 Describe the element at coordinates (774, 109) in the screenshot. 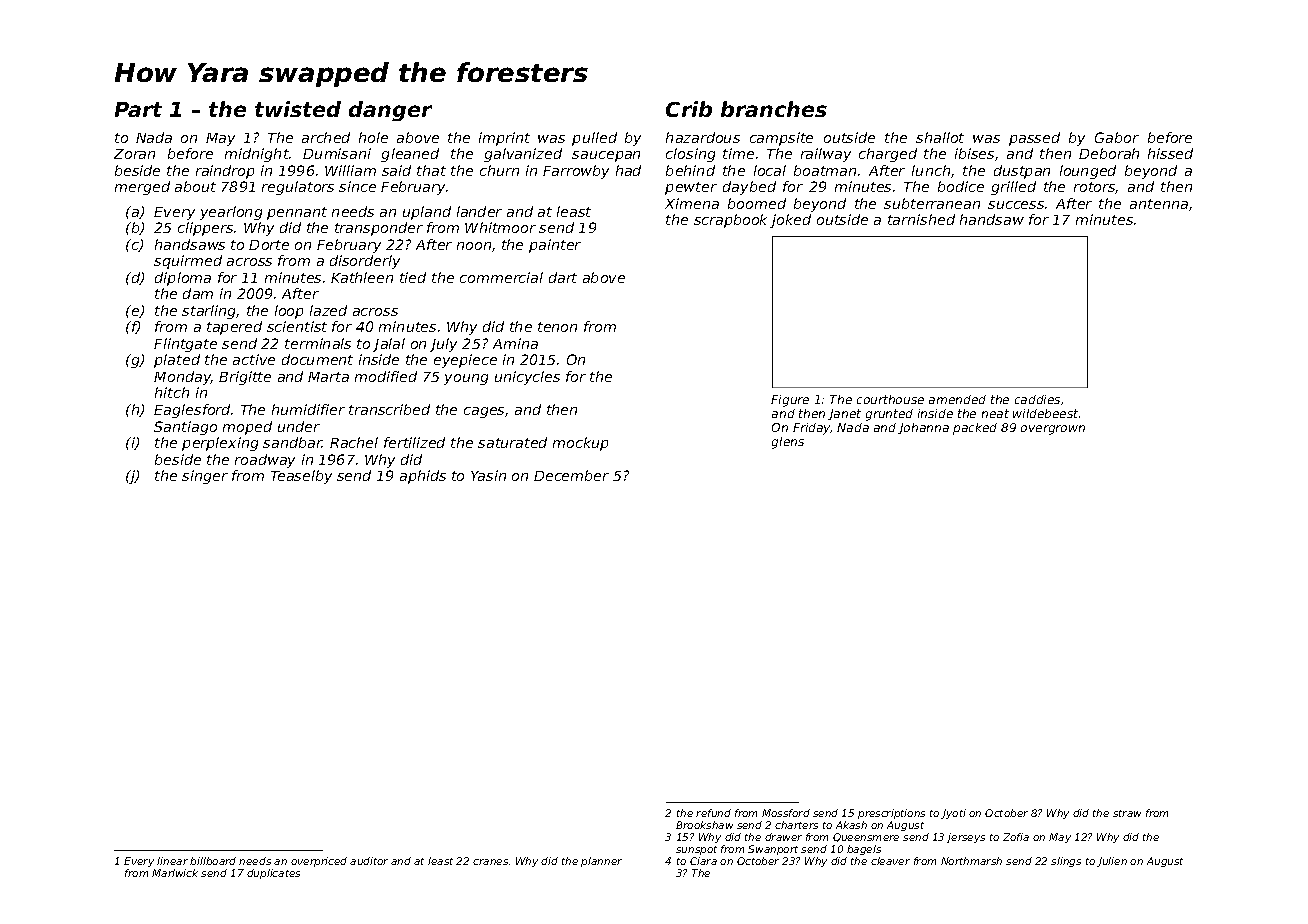

I see `branches` at that location.
